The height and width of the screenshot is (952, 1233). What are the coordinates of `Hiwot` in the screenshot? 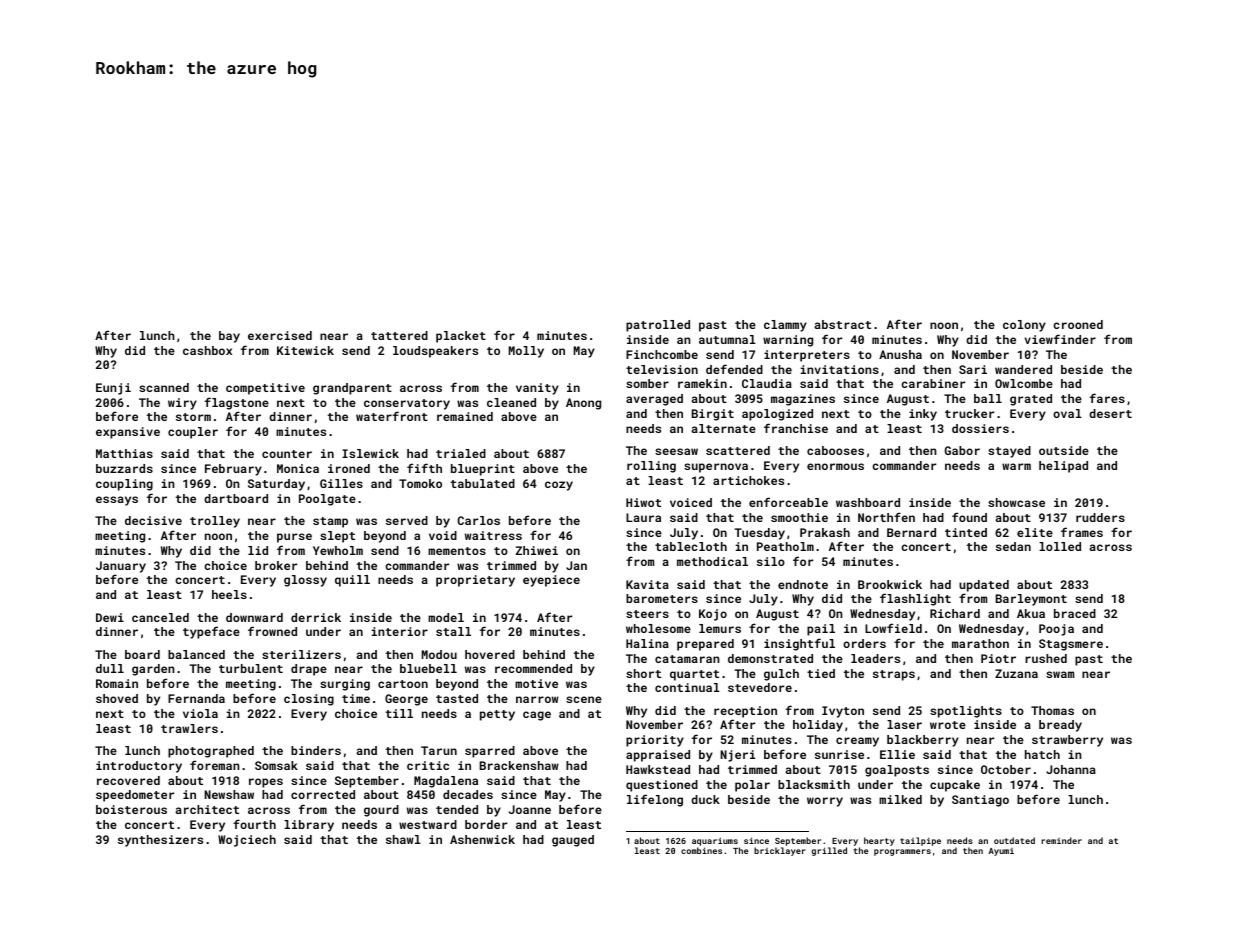 It's located at (643, 502).
